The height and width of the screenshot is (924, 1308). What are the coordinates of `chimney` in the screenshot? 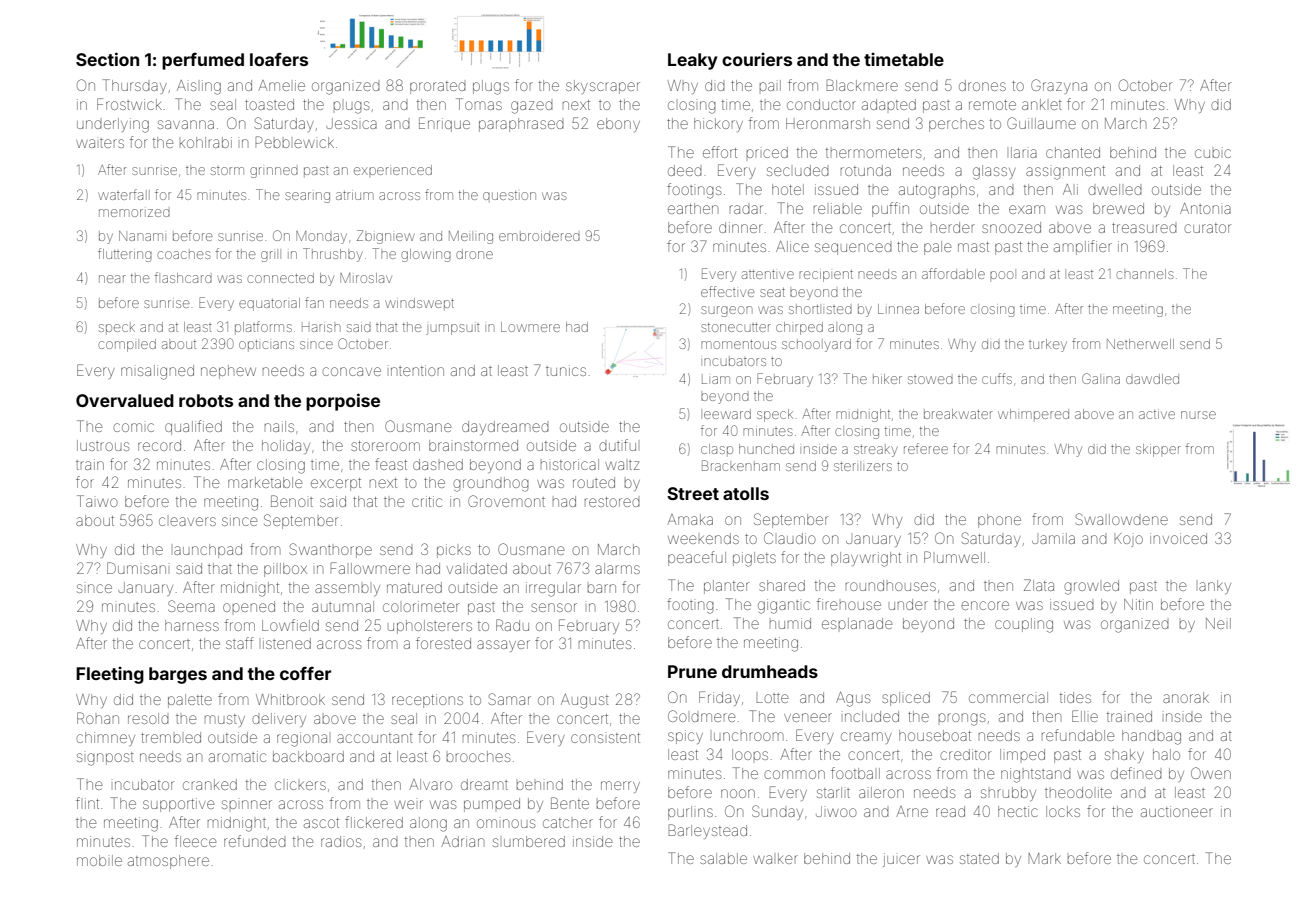 It's located at (105, 739).
